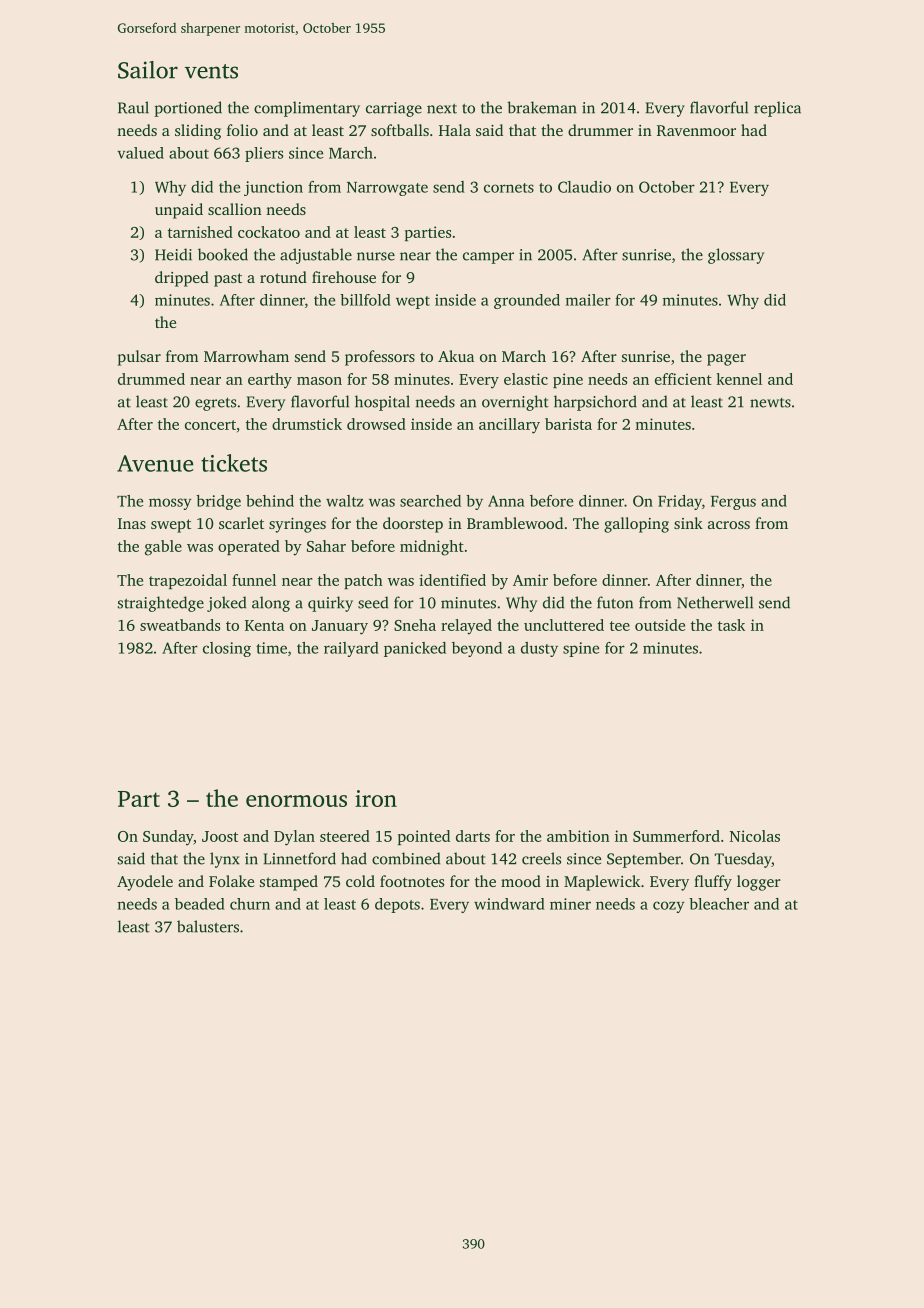 This page has height=1308, width=924. What do you see at coordinates (307, 109) in the page?
I see `complimentary` at bounding box center [307, 109].
